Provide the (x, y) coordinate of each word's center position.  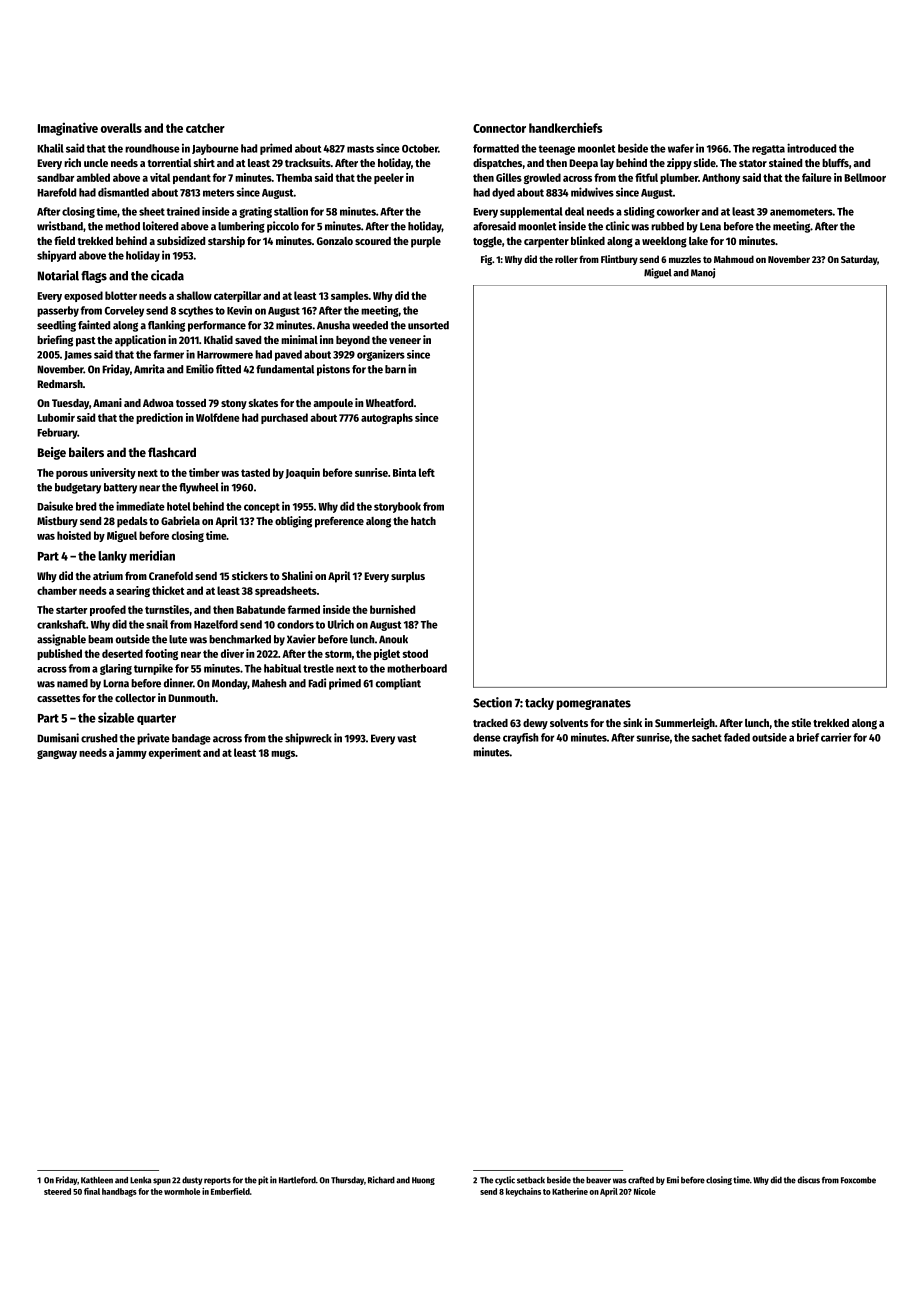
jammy (131, 753)
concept (262, 508)
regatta (768, 150)
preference (339, 522)
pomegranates (594, 704)
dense (487, 737)
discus (809, 1180)
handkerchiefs (566, 127)
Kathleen (97, 1180)
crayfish (521, 738)
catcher (205, 128)
